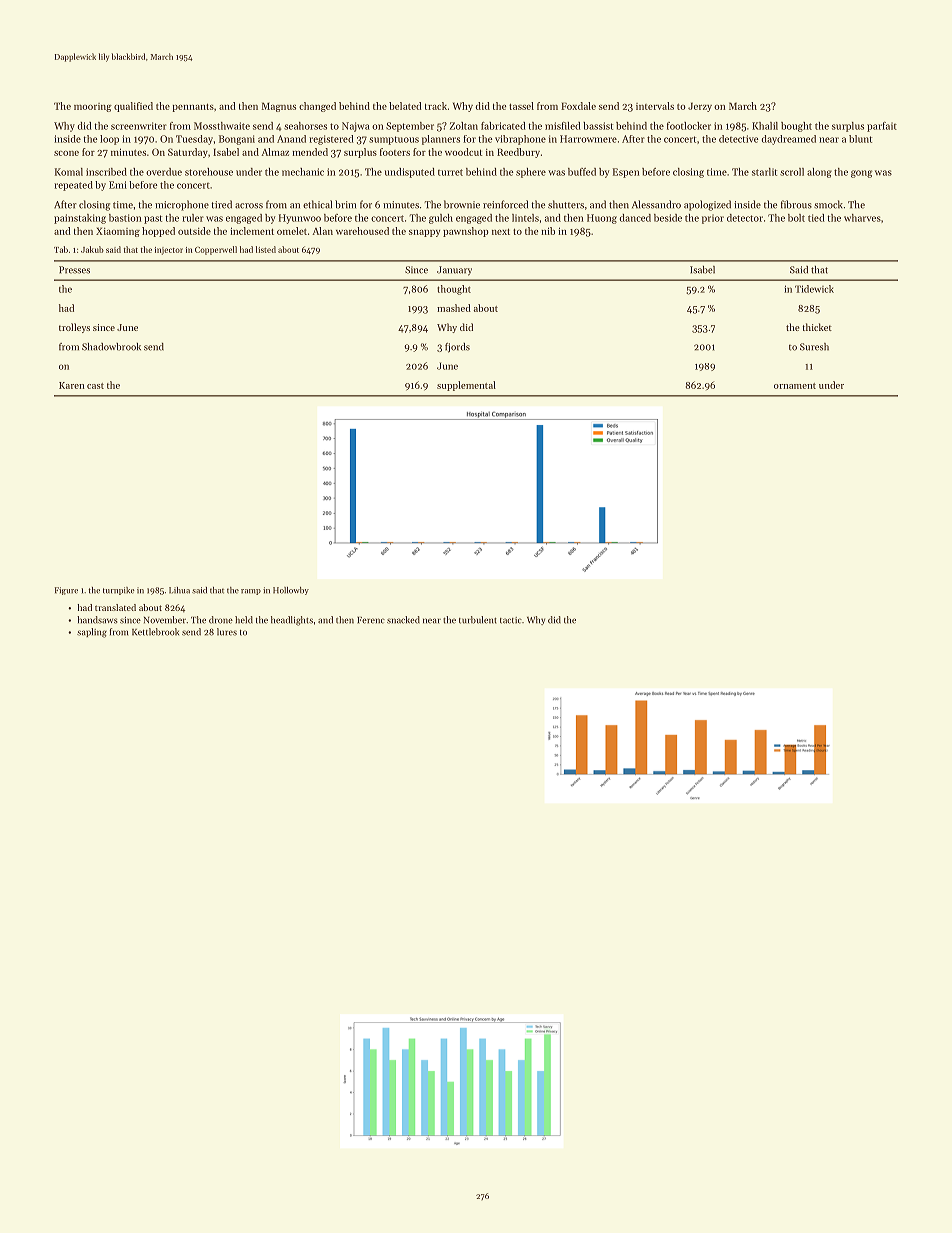 This screenshot has height=1233, width=952. Describe the element at coordinates (119, 591) in the screenshot. I see `turnpike` at that location.
